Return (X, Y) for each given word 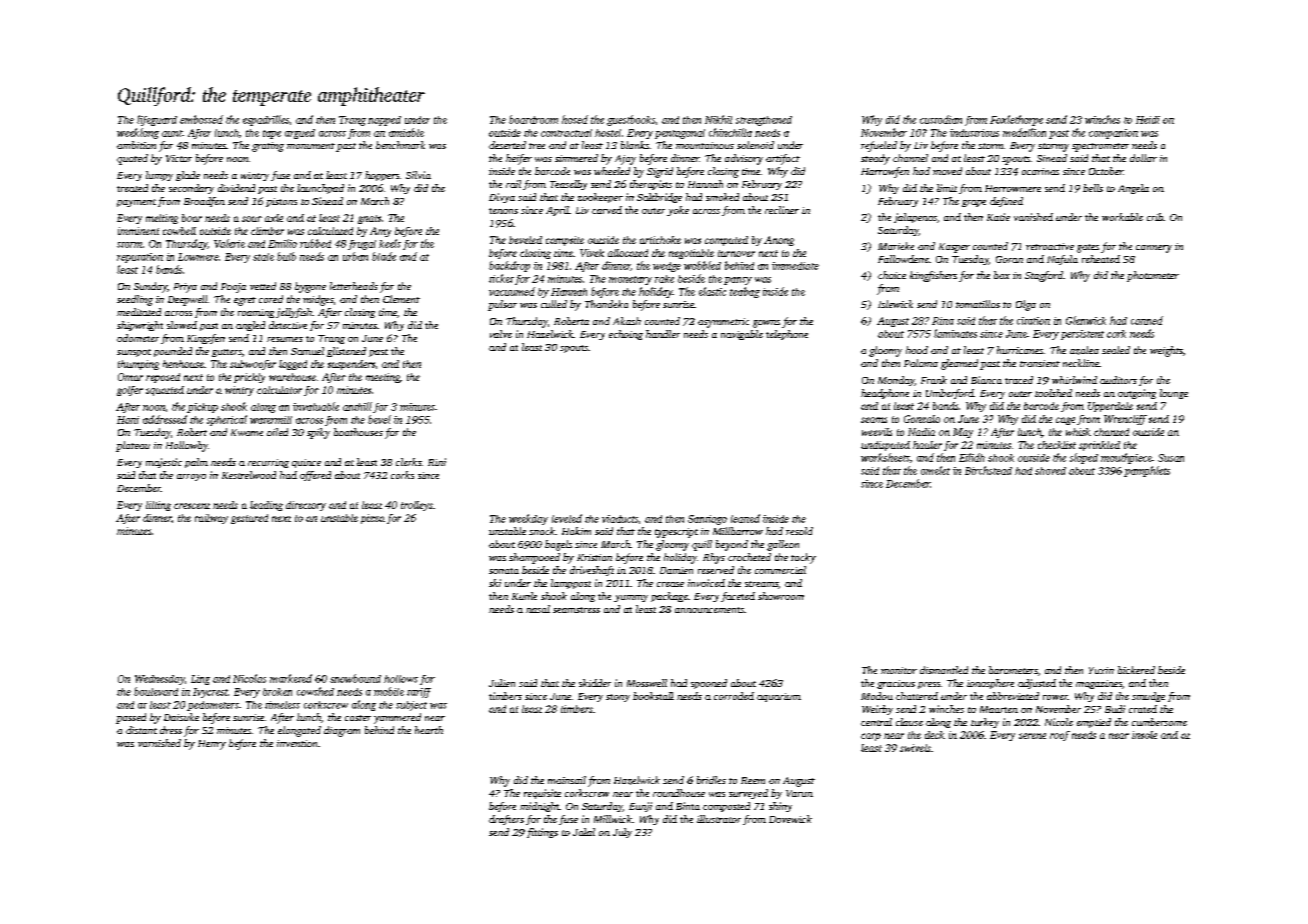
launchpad (320, 189)
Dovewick (790, 819)
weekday (528, 519)
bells (1093, 188)
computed (726, 241)
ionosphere (990, 684)
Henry (212, 745)
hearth (429, 730)
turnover (736, 253)
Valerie (229, 243)
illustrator (719, 819)
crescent (192, 506)
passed (131, 718)
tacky (803, 558)
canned (1147, 320)
